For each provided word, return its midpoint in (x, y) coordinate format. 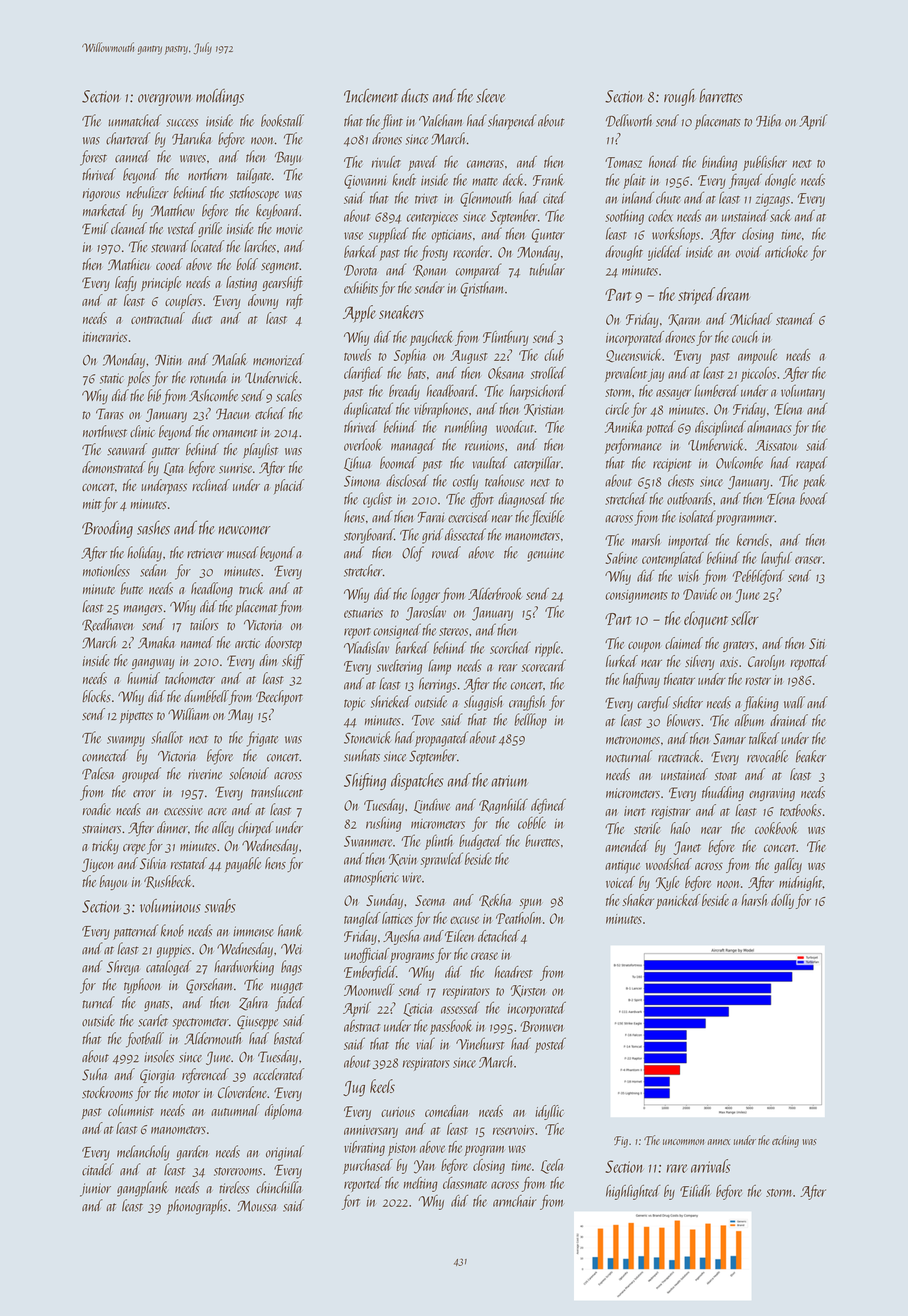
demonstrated (114, 467)
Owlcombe (739, 462)
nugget (287, 988)
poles (138, 379)
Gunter (548, 236)
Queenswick (633, 355)
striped (696, 296)
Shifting (365, 781)
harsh (754, 900)
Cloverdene (242, 1092)
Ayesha (401, 937)
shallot (167, 737)
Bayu (288, 158)
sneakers (401, 312)
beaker (811, 756)
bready (404, 392)
